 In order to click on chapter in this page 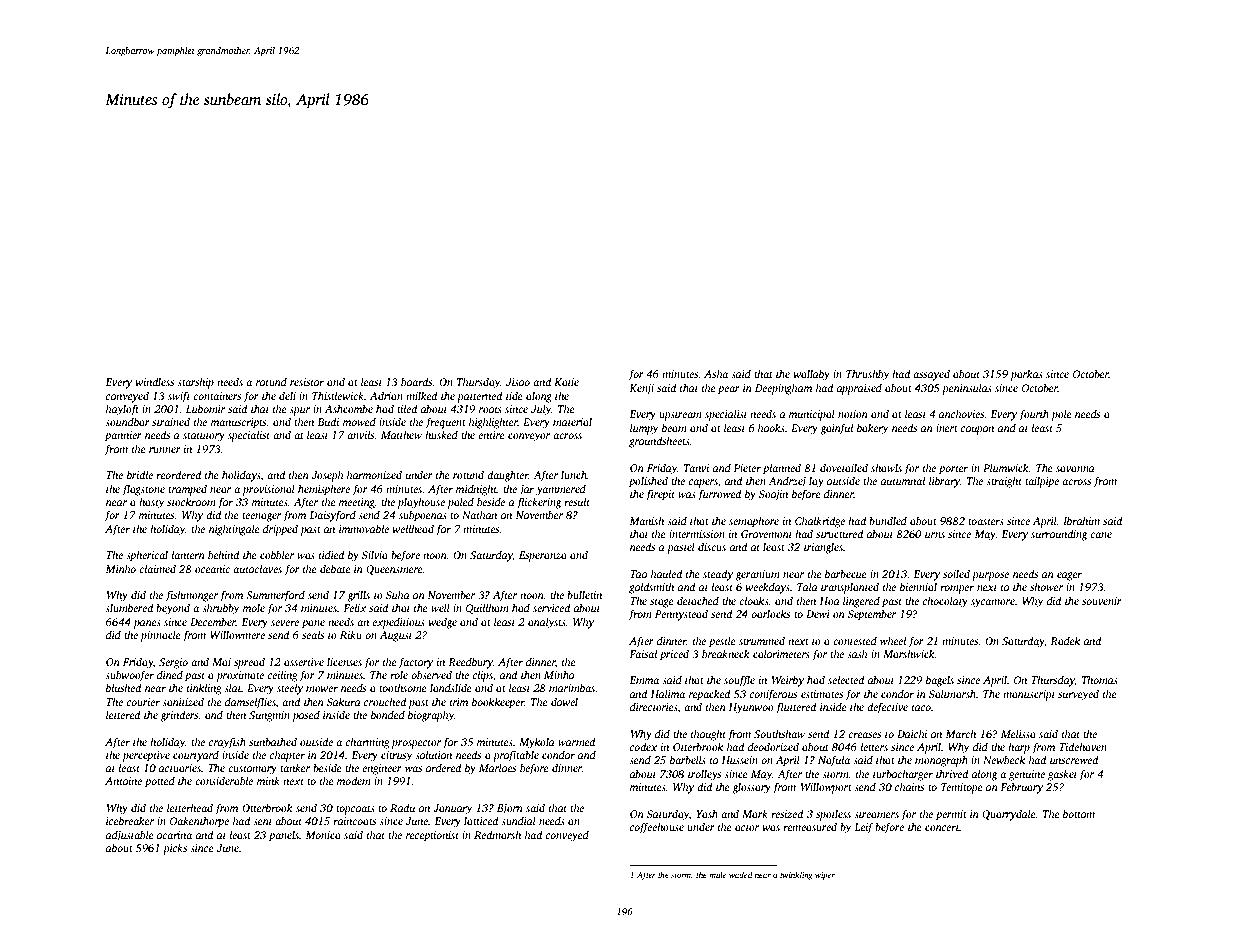, I will do `click(287, 756)`.
